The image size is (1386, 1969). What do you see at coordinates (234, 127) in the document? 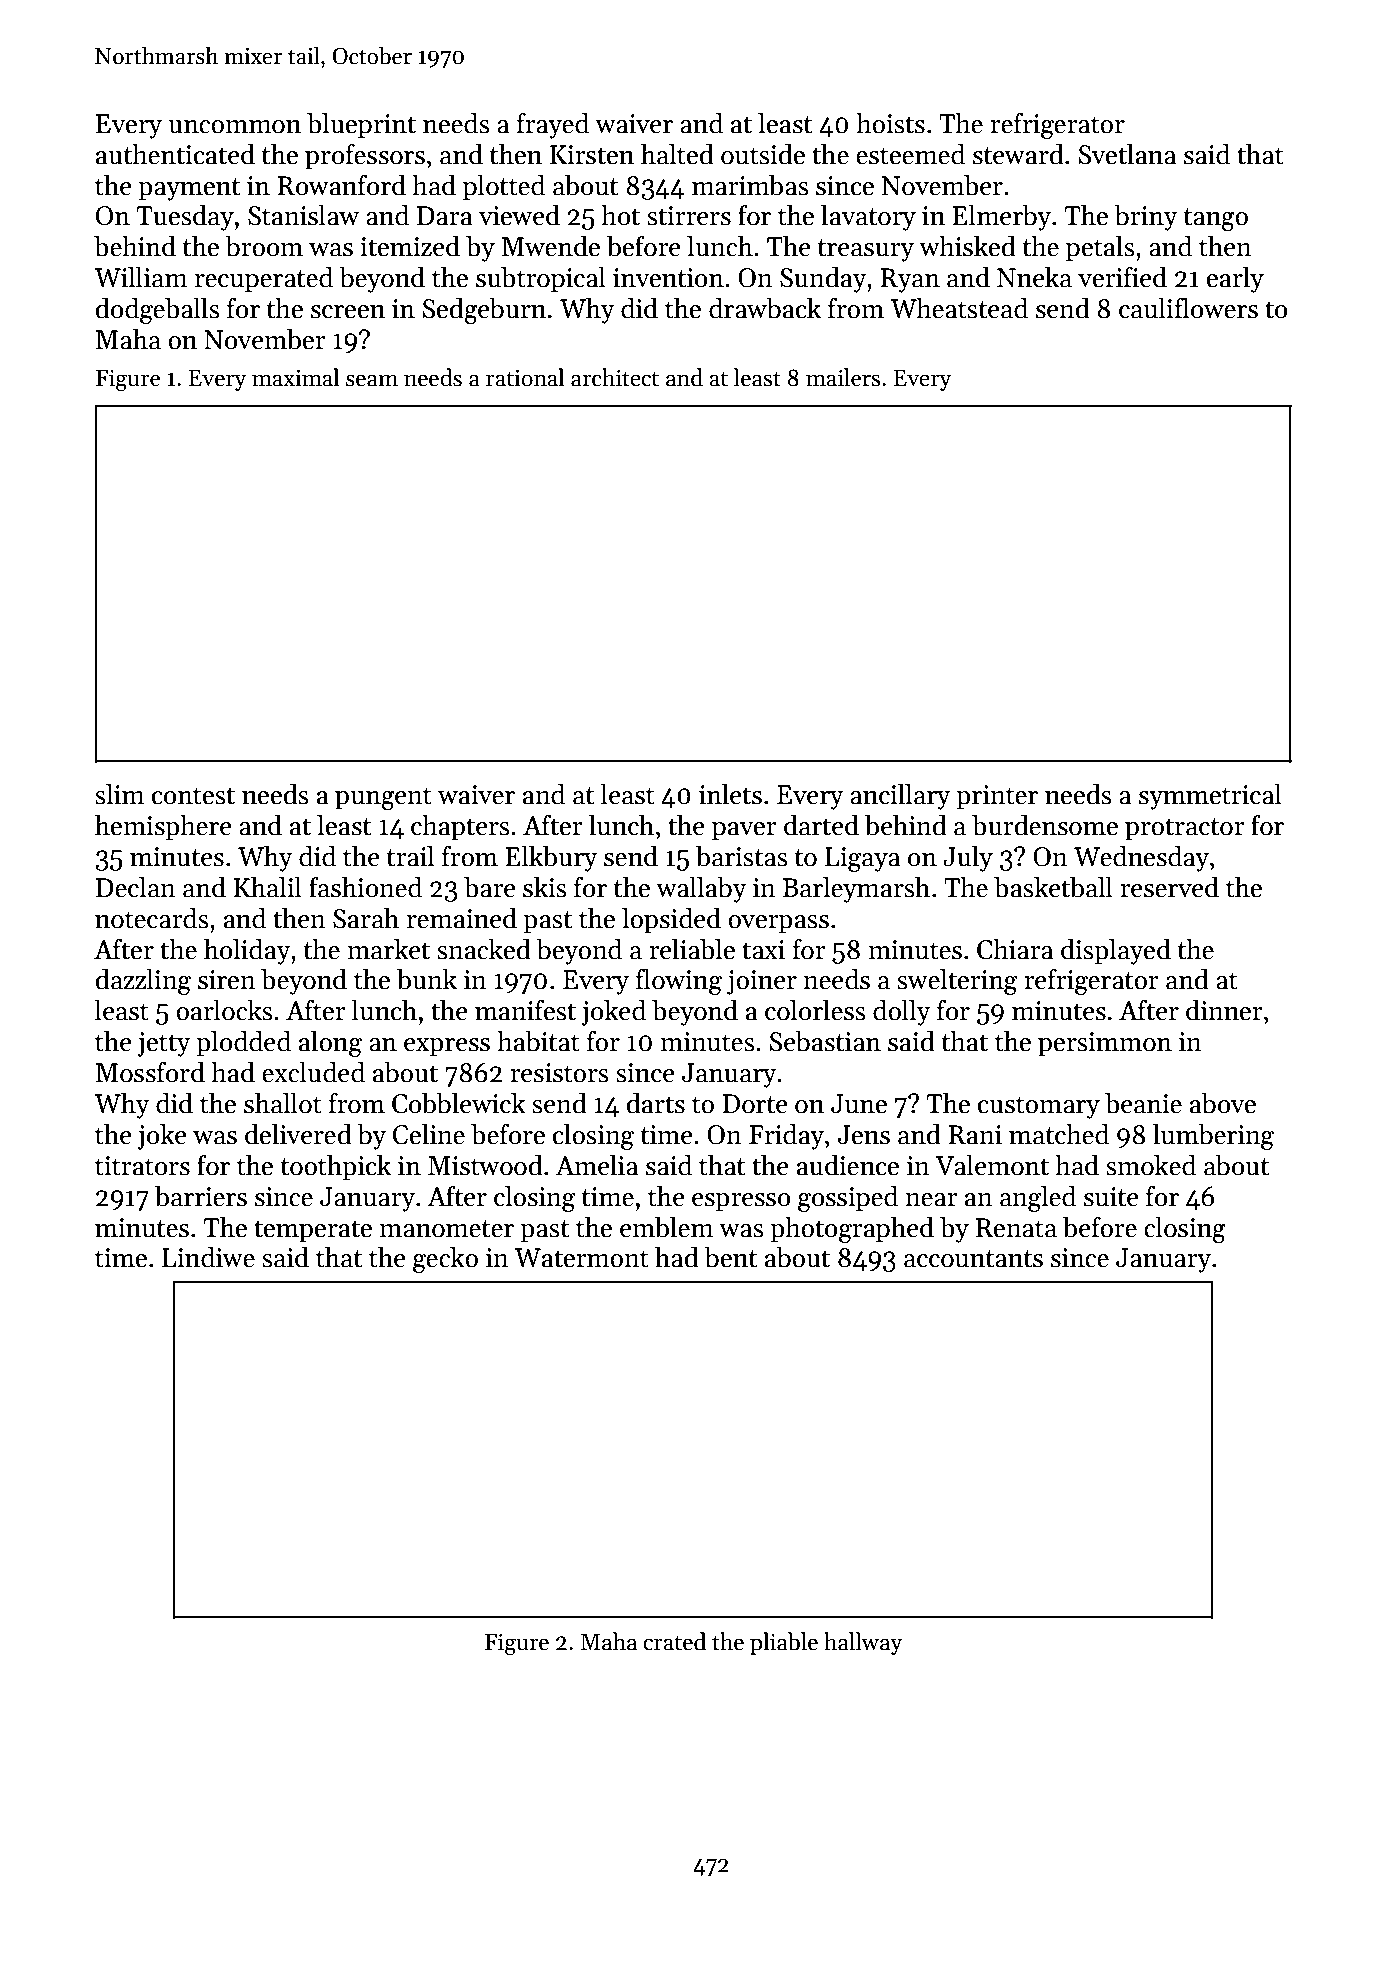
I see `uncommon` at bounding box center [234, 127].
